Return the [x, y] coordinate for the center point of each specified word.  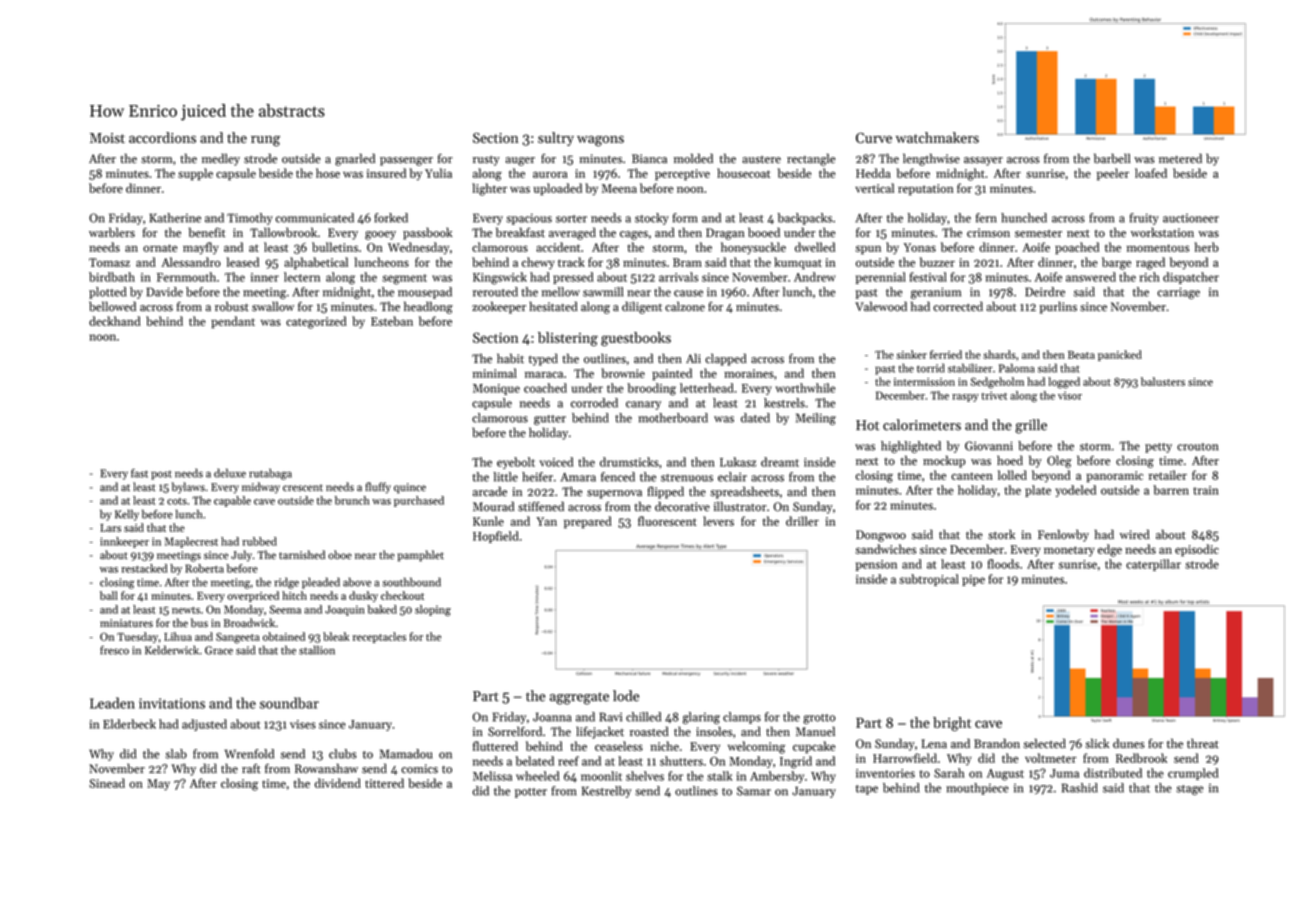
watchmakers [937, 137]
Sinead [107, 783]
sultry [556, 139]
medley [221, 159]
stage [1190, 790]
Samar [754, 791]
